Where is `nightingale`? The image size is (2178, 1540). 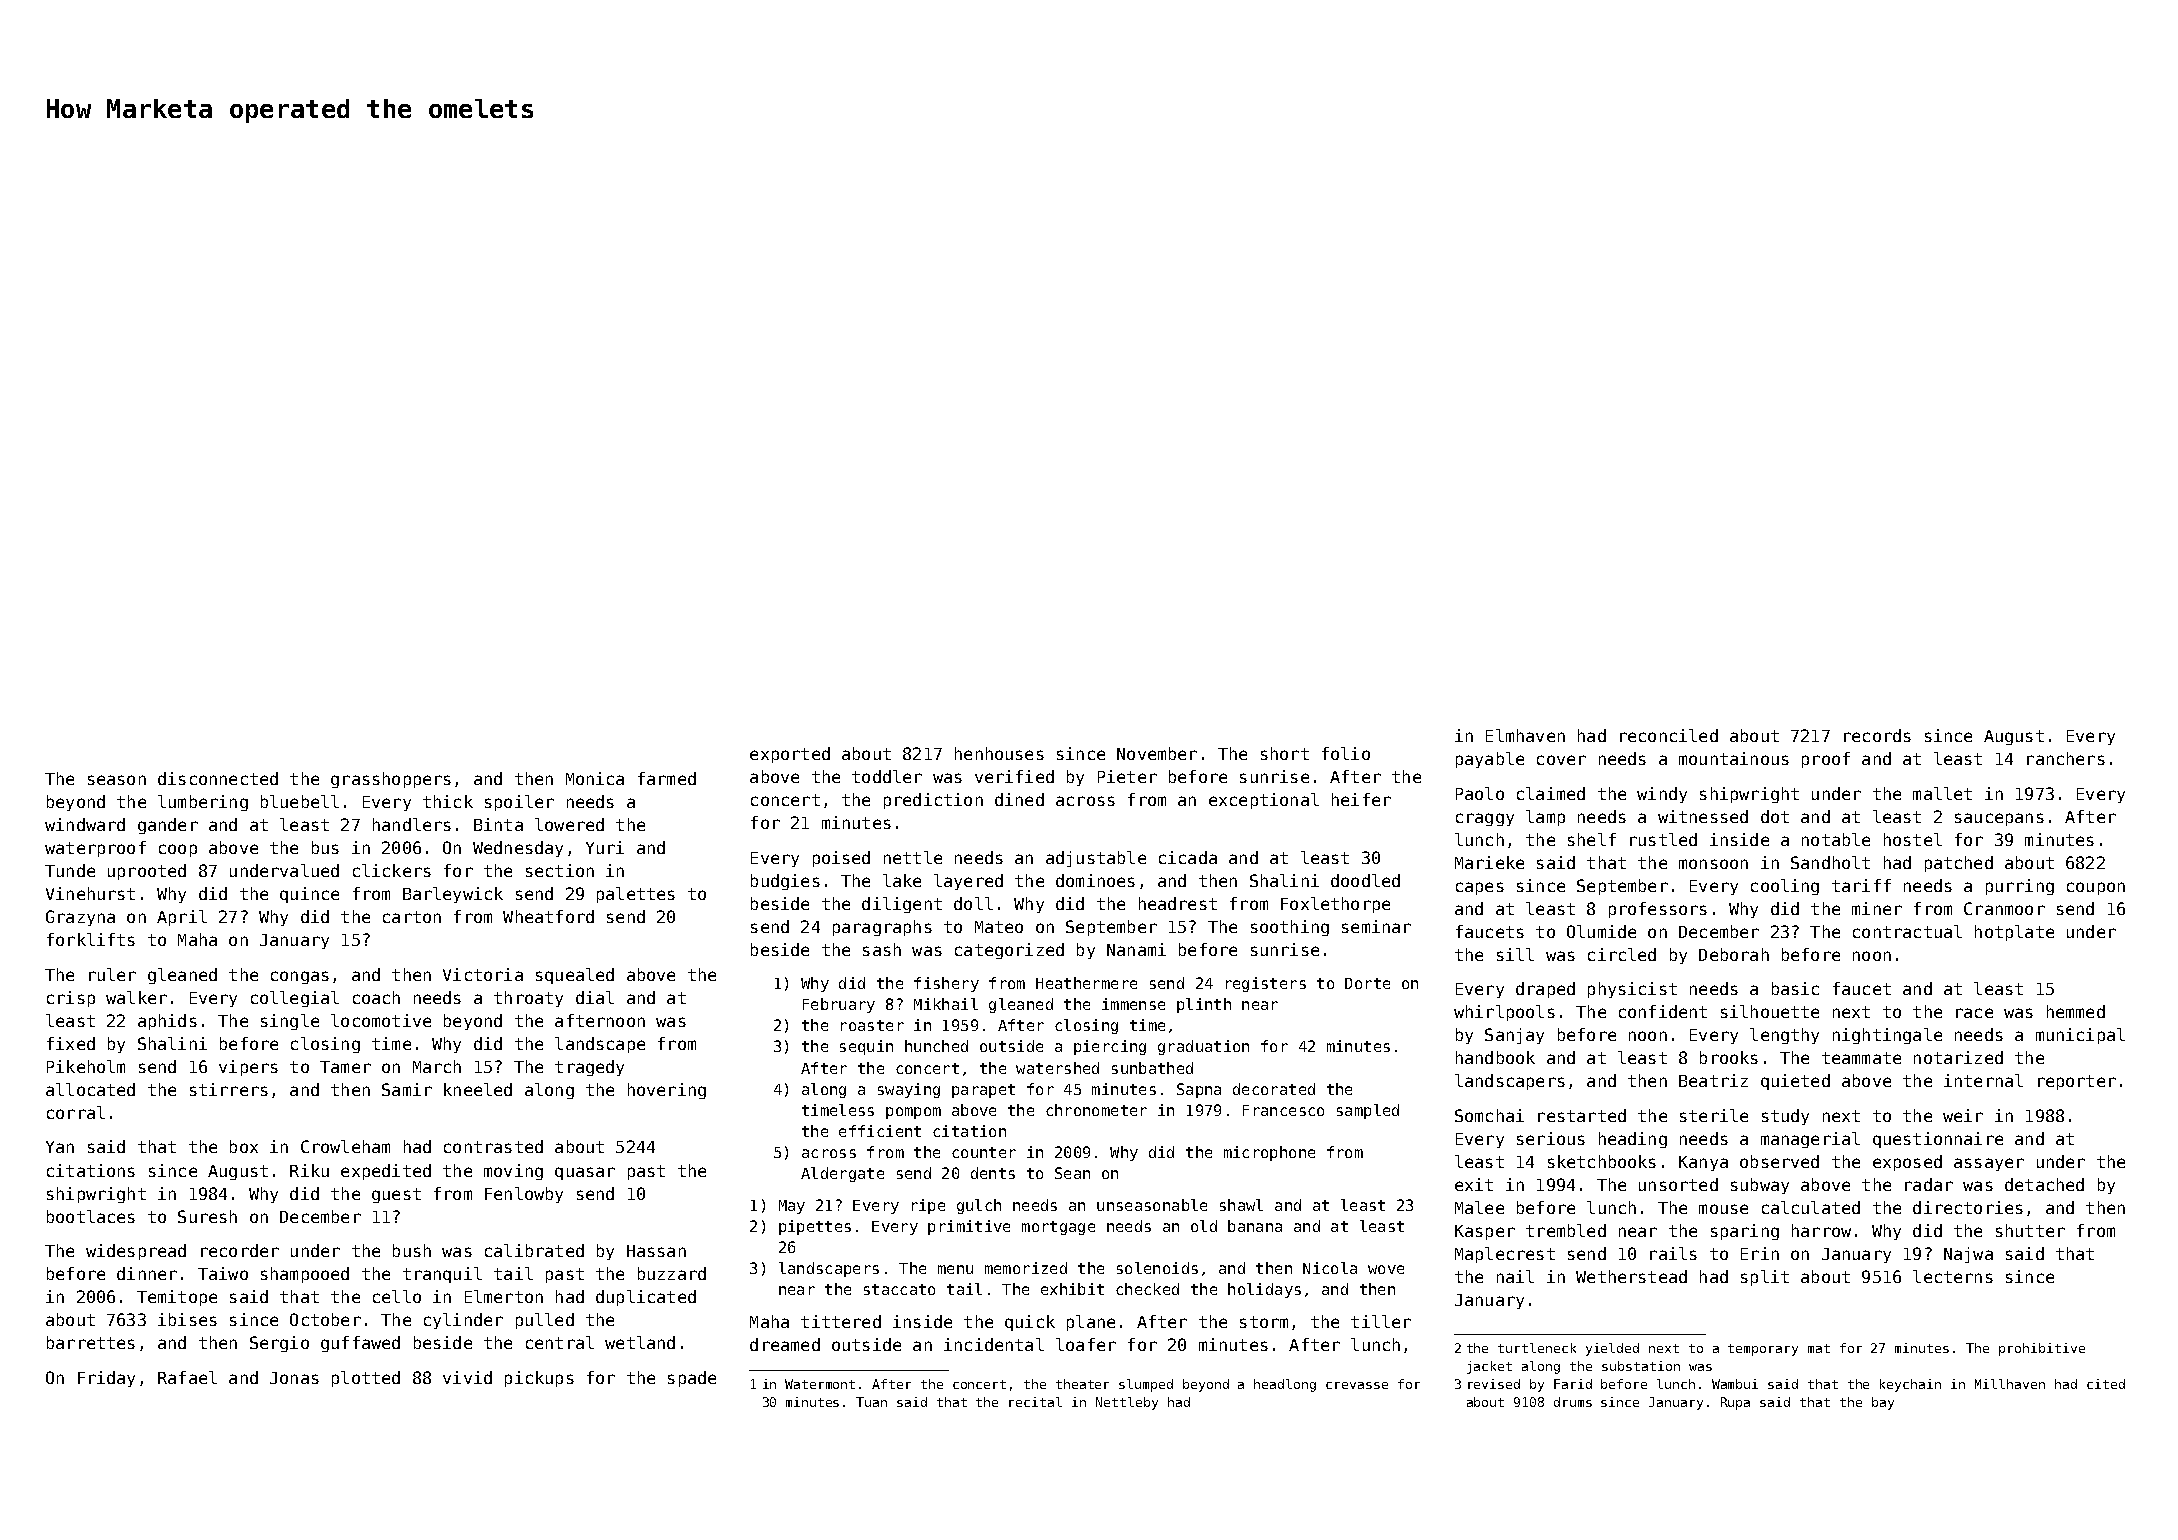 nightingale is located at coordinates (1887, 1036).
